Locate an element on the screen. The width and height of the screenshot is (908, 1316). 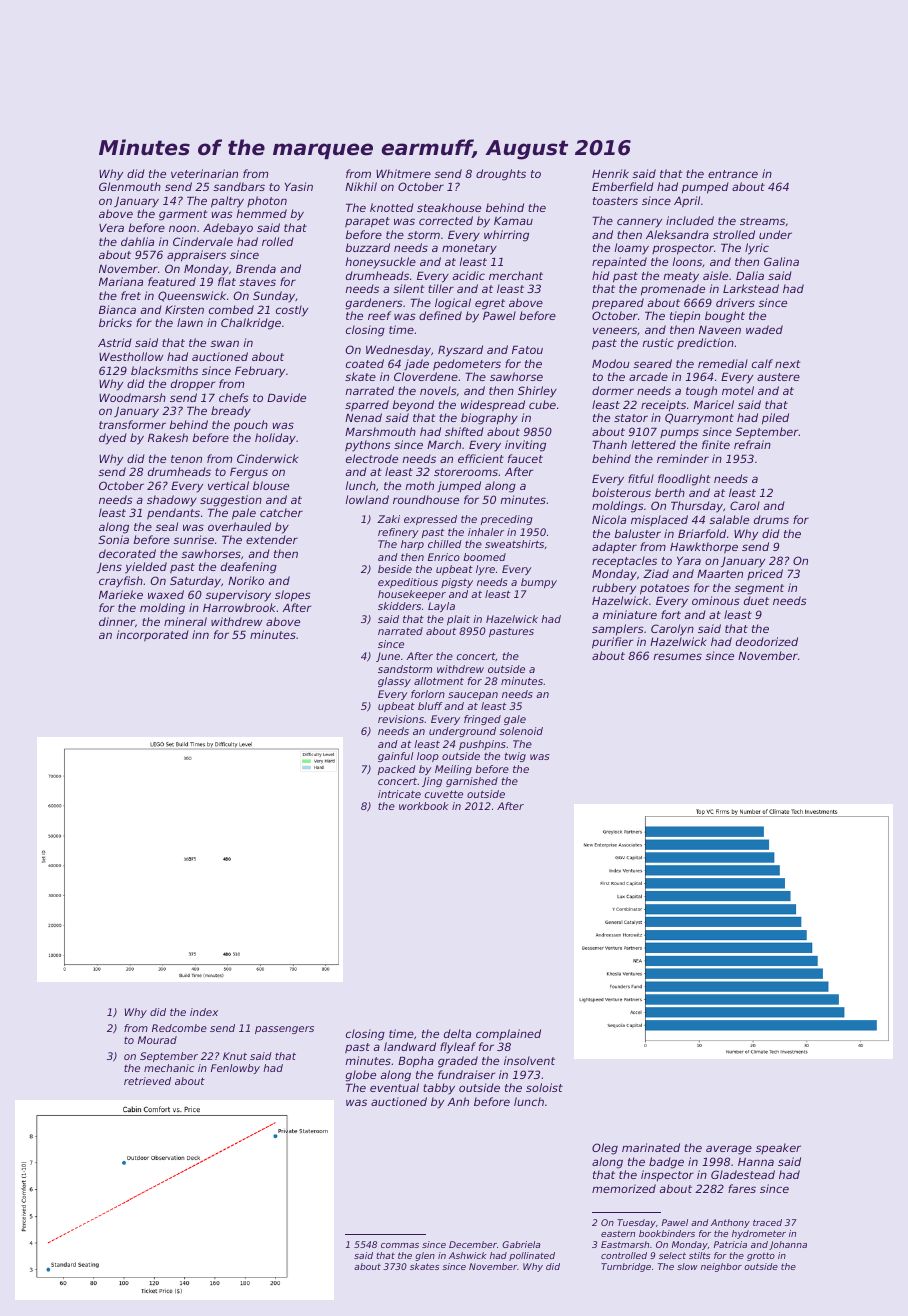
Harrowbrook is located at coordinates (239, 607).
